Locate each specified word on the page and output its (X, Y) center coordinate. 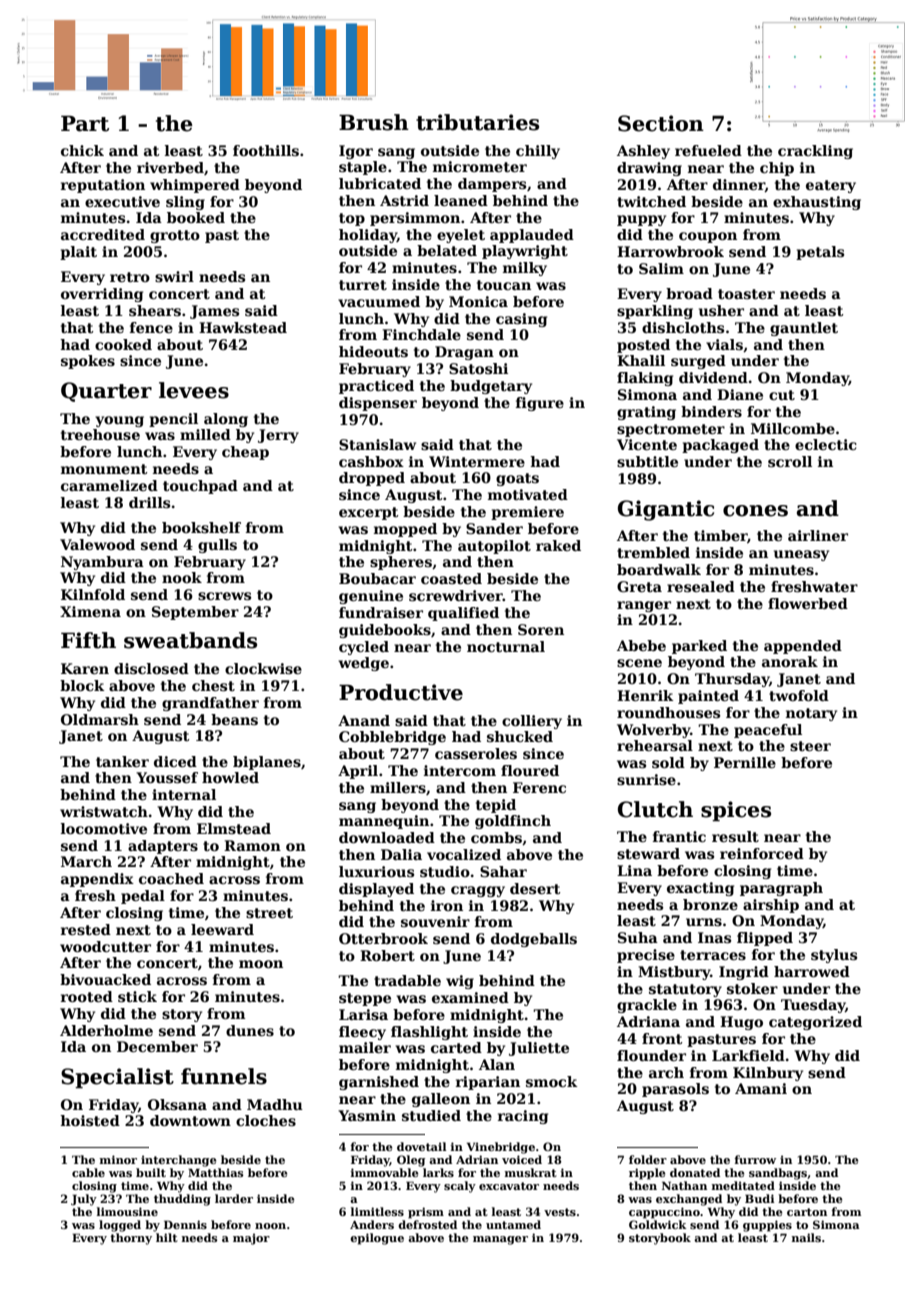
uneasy (801, 555)
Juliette (539, 1049)
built (151, 1172)
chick (82, 150)
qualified (463, 614)
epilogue (377, 1239)
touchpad (200, 487)
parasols (675, 1090)
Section (661, 123)
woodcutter (105, 946)
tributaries (477, 122)
